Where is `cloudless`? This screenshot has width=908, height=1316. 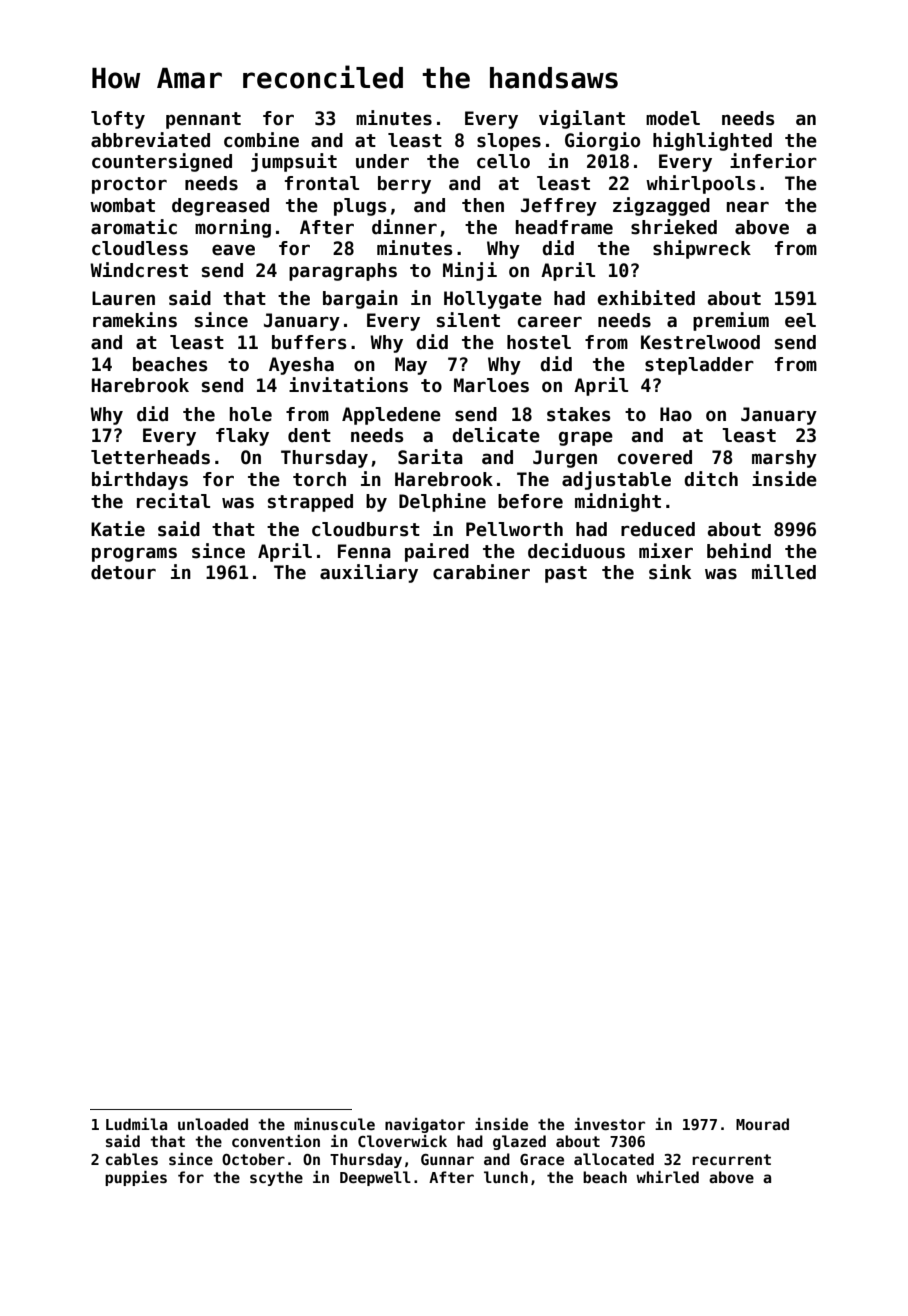
cloudless is located at coordinates (140, 248).
